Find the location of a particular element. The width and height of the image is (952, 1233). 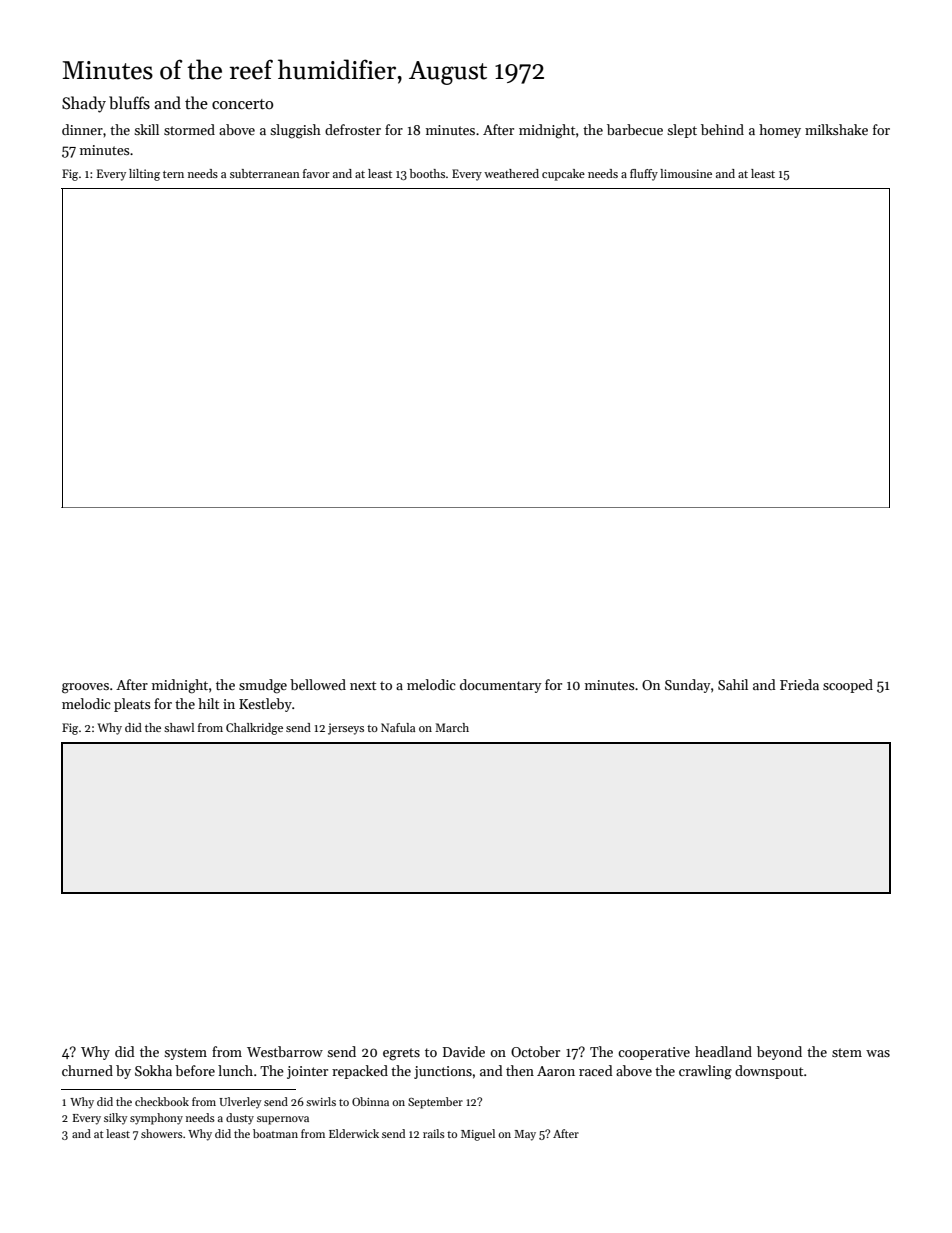

milkshake is located at coordinates (836, 129).
